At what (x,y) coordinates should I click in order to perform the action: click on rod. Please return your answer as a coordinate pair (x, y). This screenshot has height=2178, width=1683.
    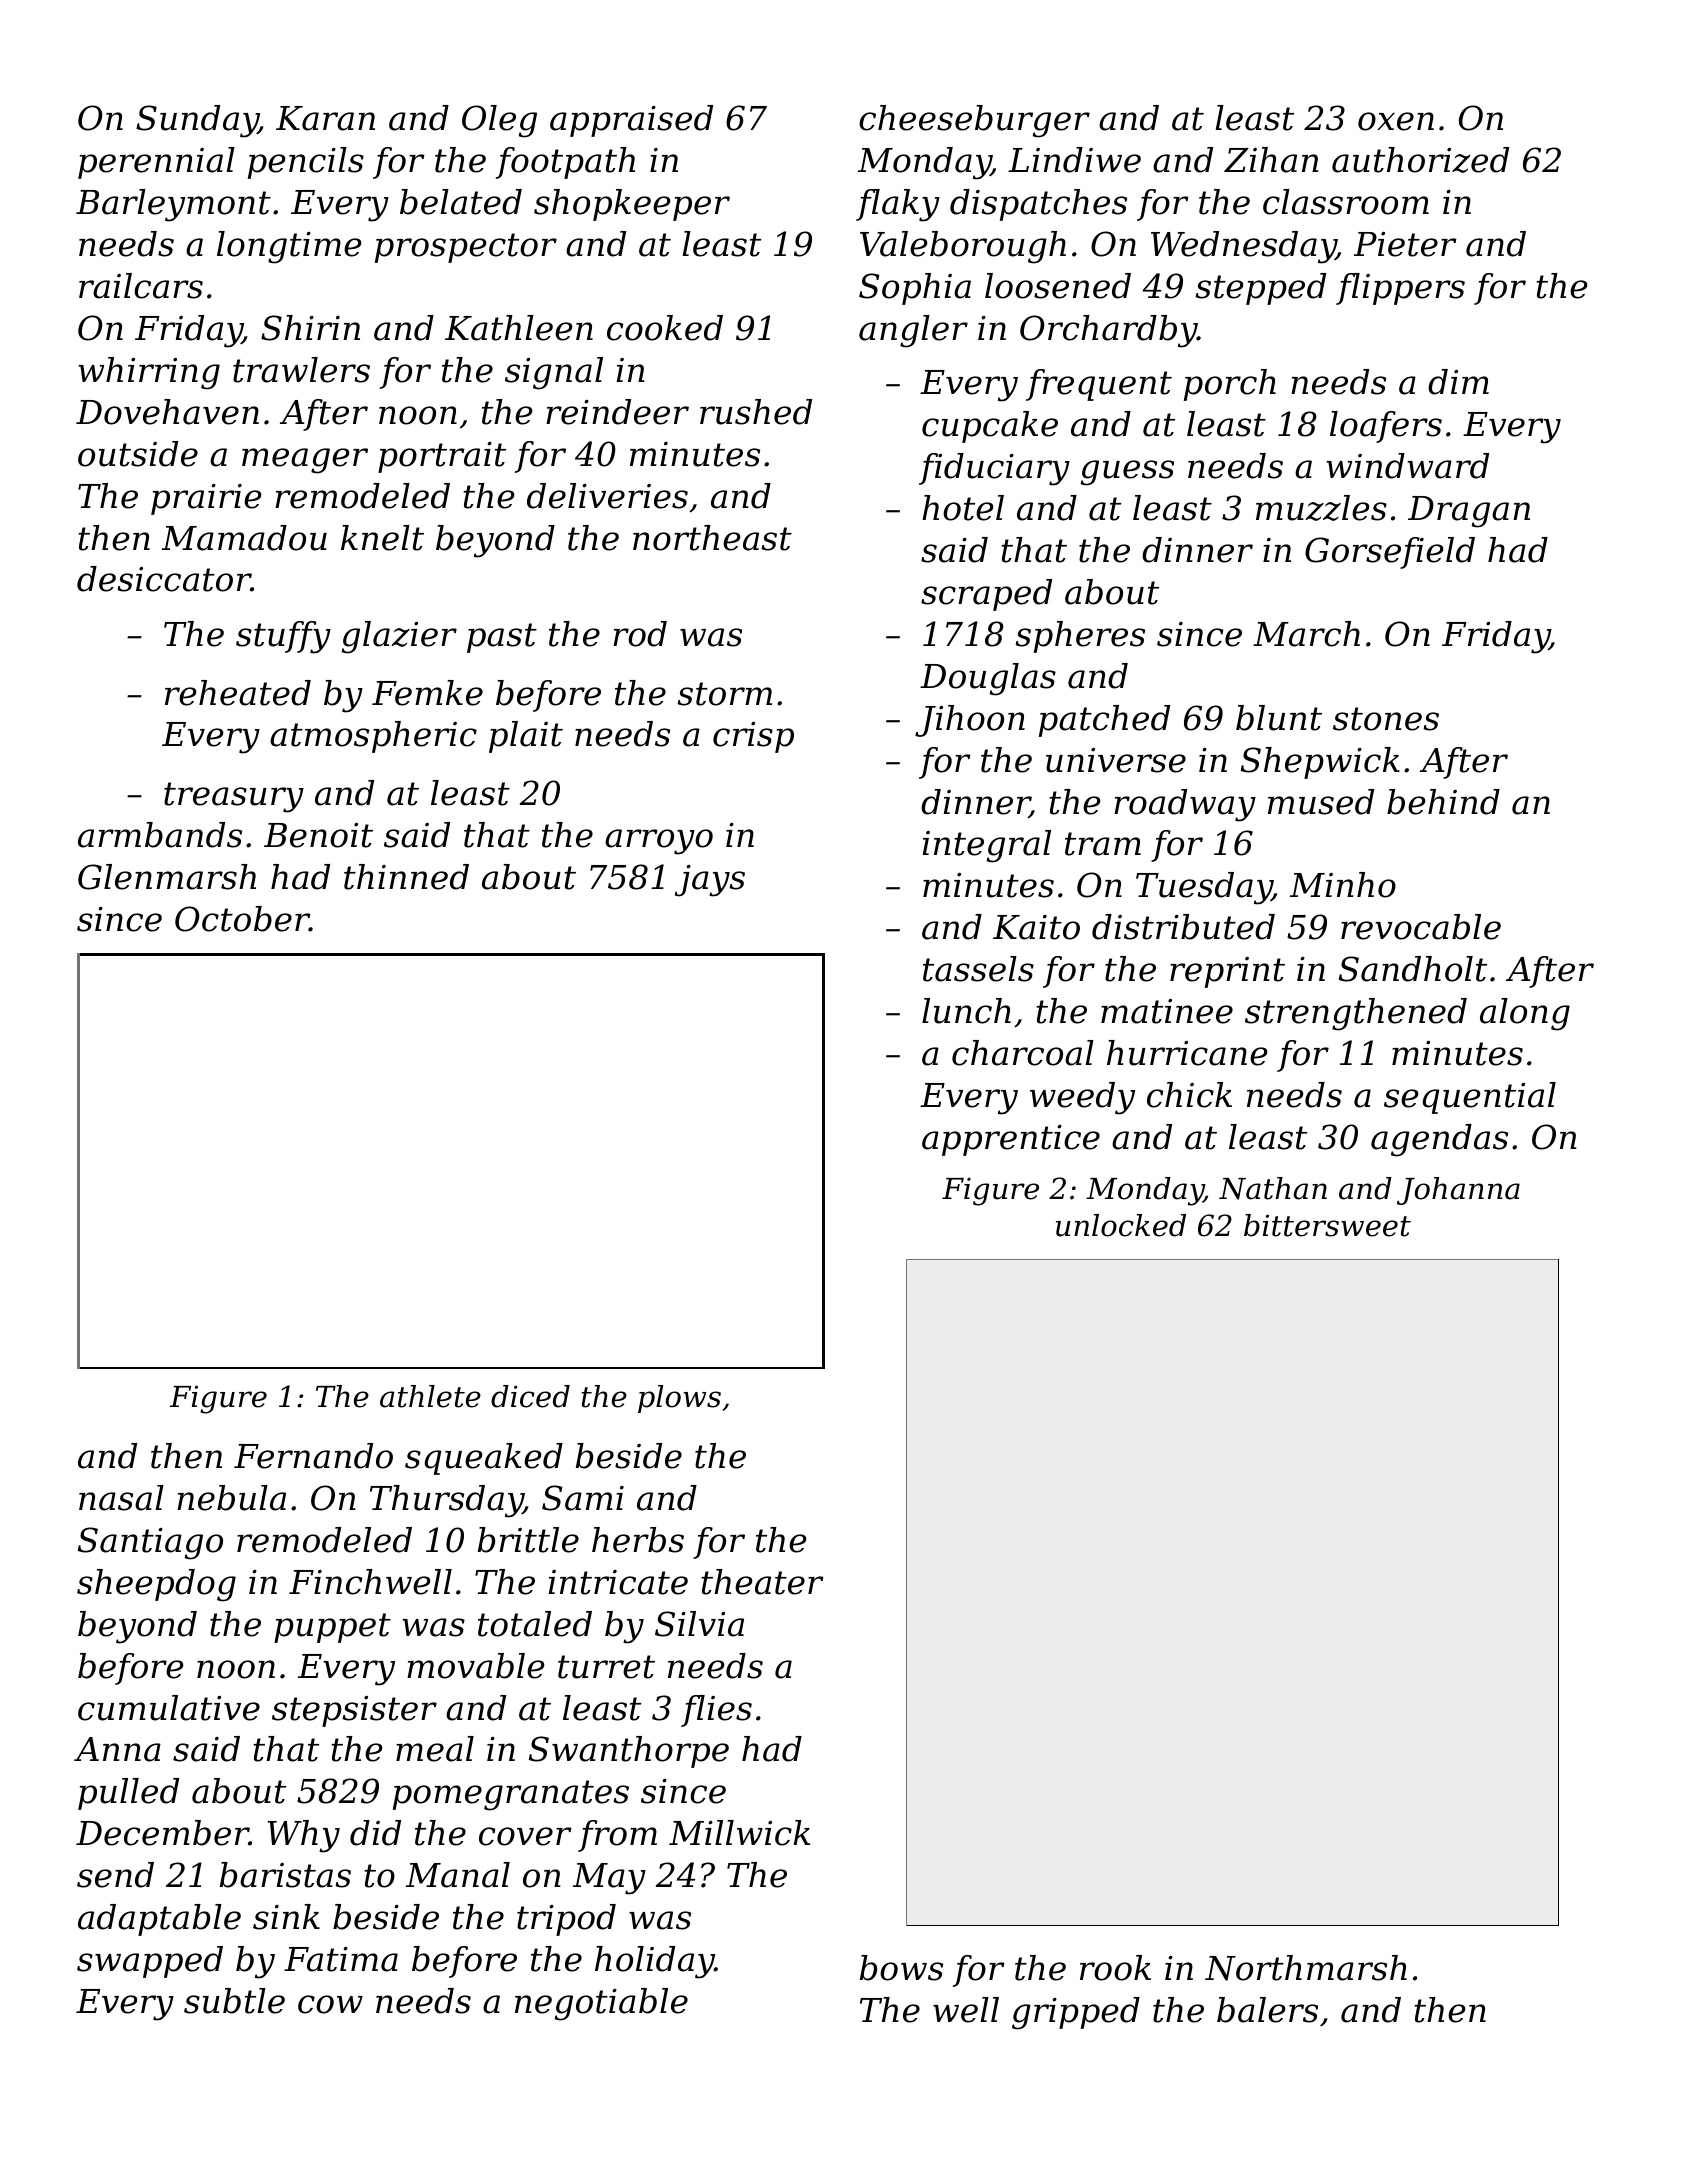
    Looking at the image, I should click on (640, 634).
